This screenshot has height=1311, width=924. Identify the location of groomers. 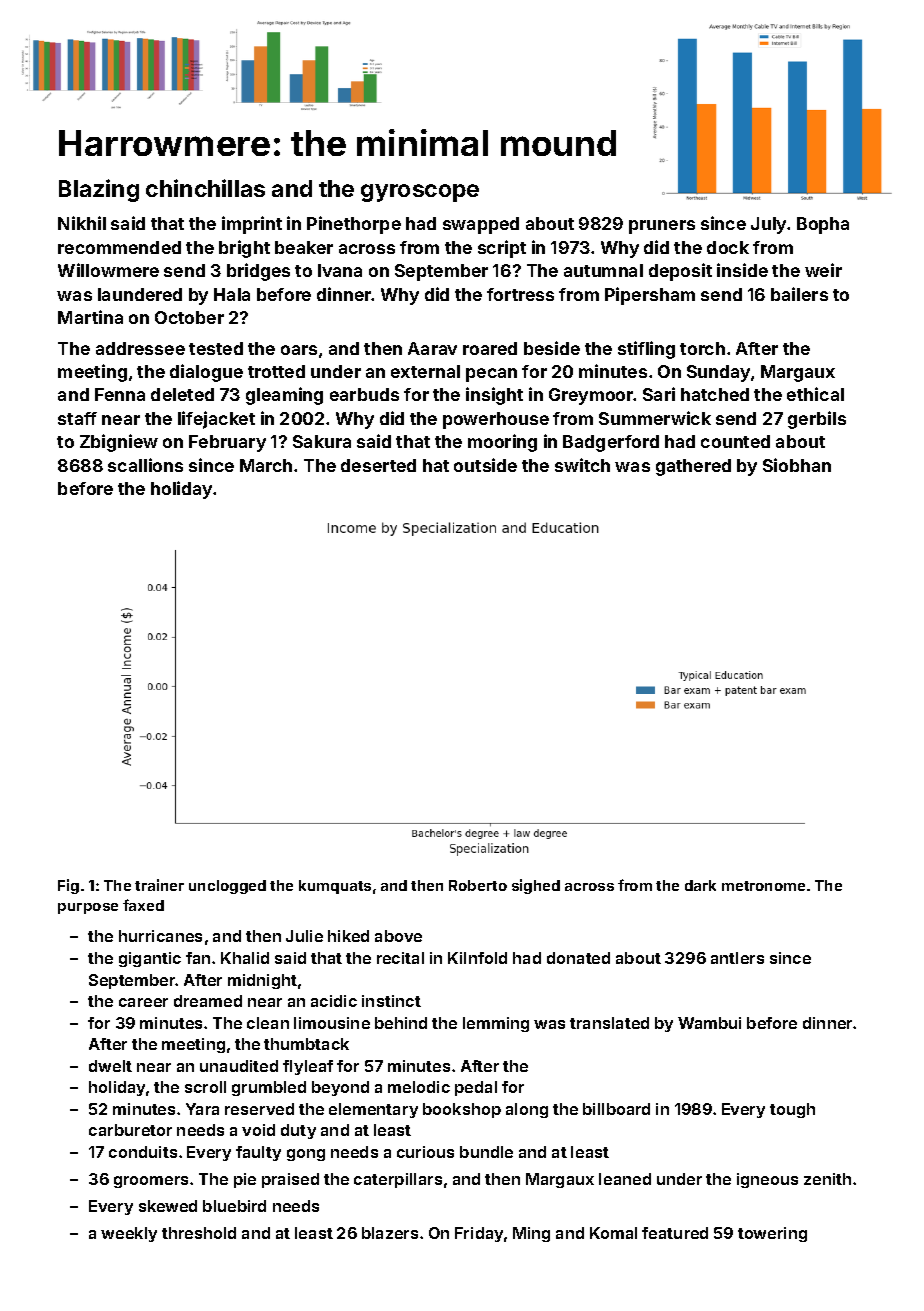
(151, 1182).
